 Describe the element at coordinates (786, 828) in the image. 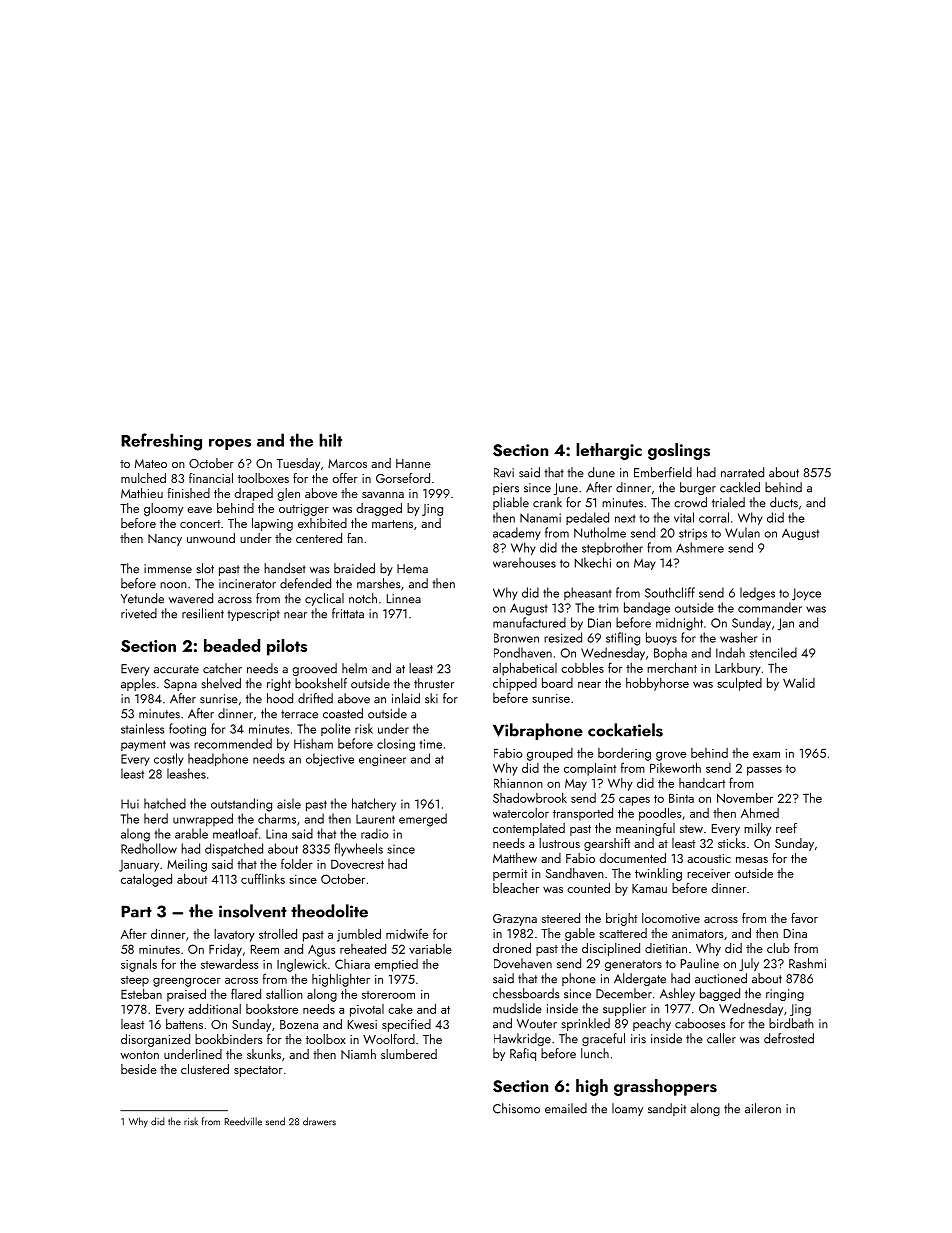

I see `reef` at that location.
